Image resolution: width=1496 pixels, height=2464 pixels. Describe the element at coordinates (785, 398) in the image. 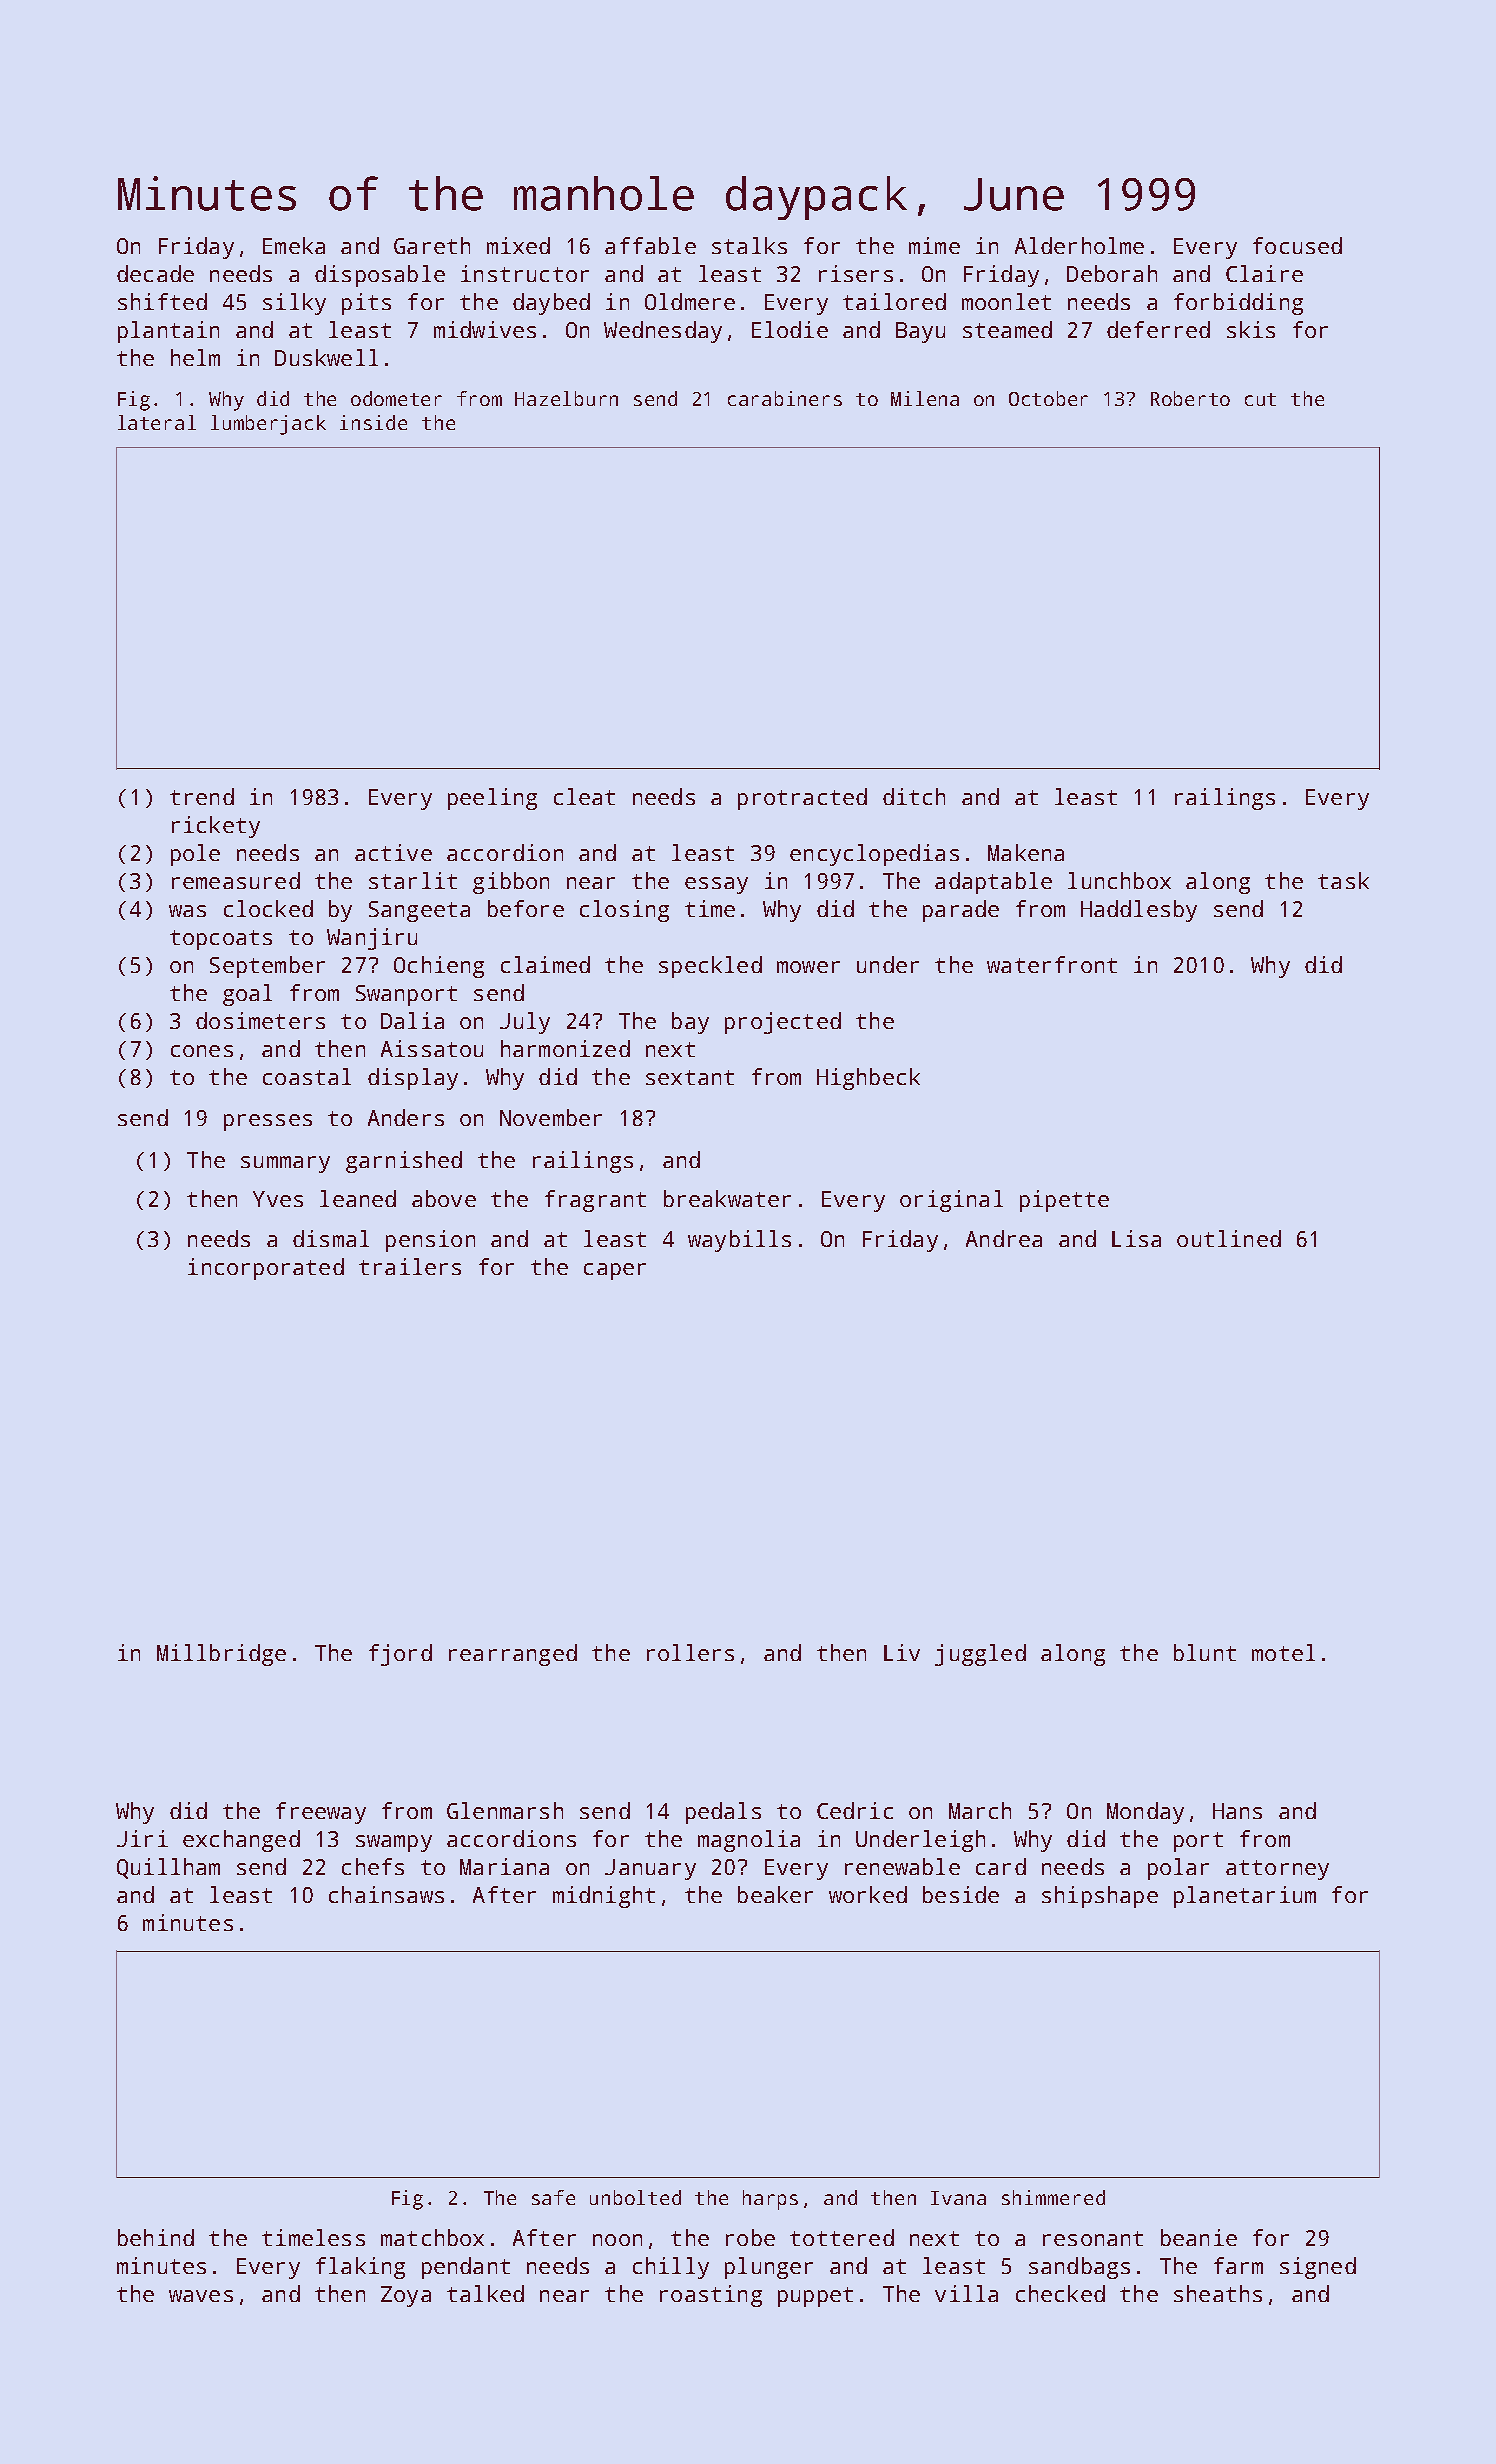

I see `carabiners` at that location.
